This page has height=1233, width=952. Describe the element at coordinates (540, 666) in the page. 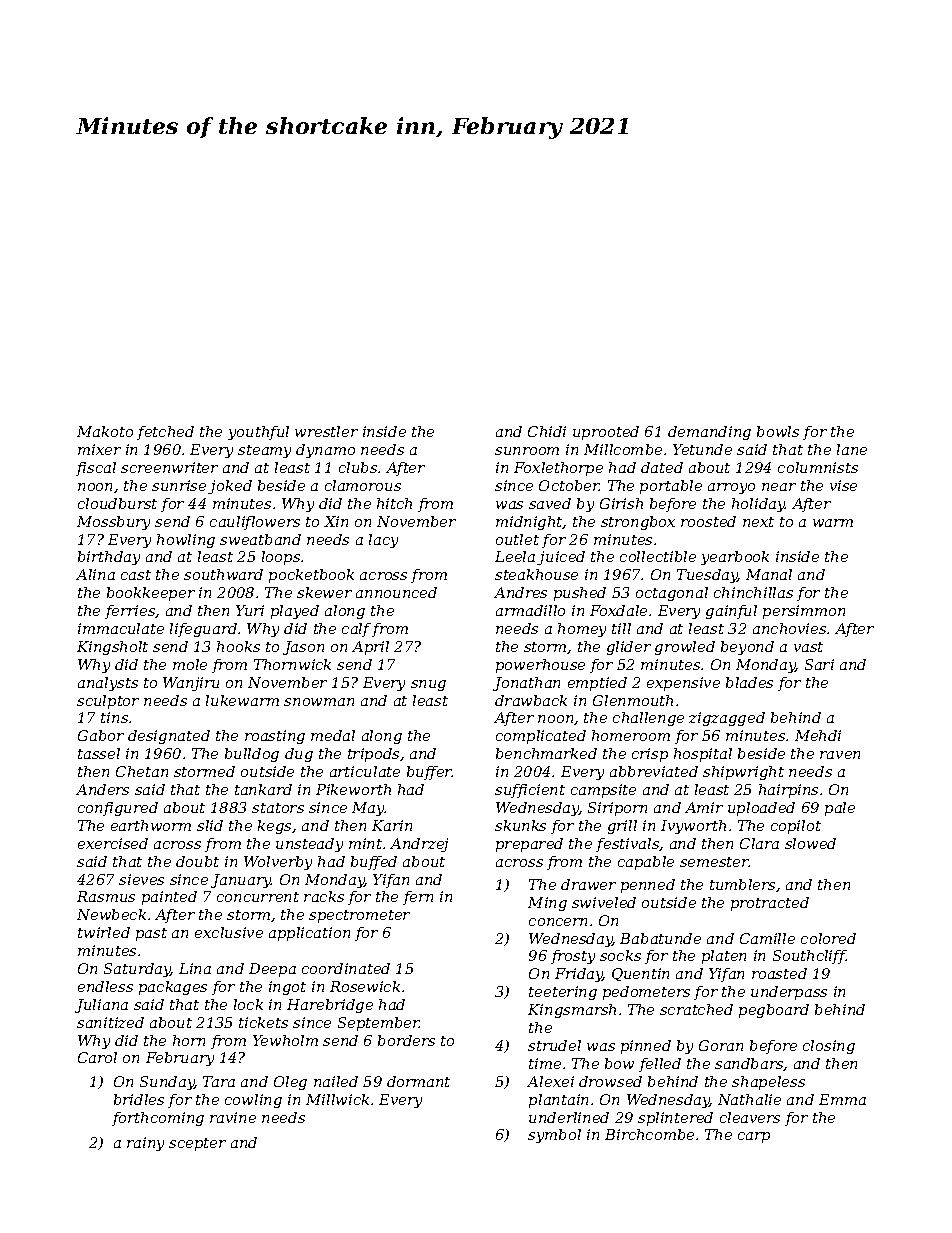

I see `powerhouse` at that location.
